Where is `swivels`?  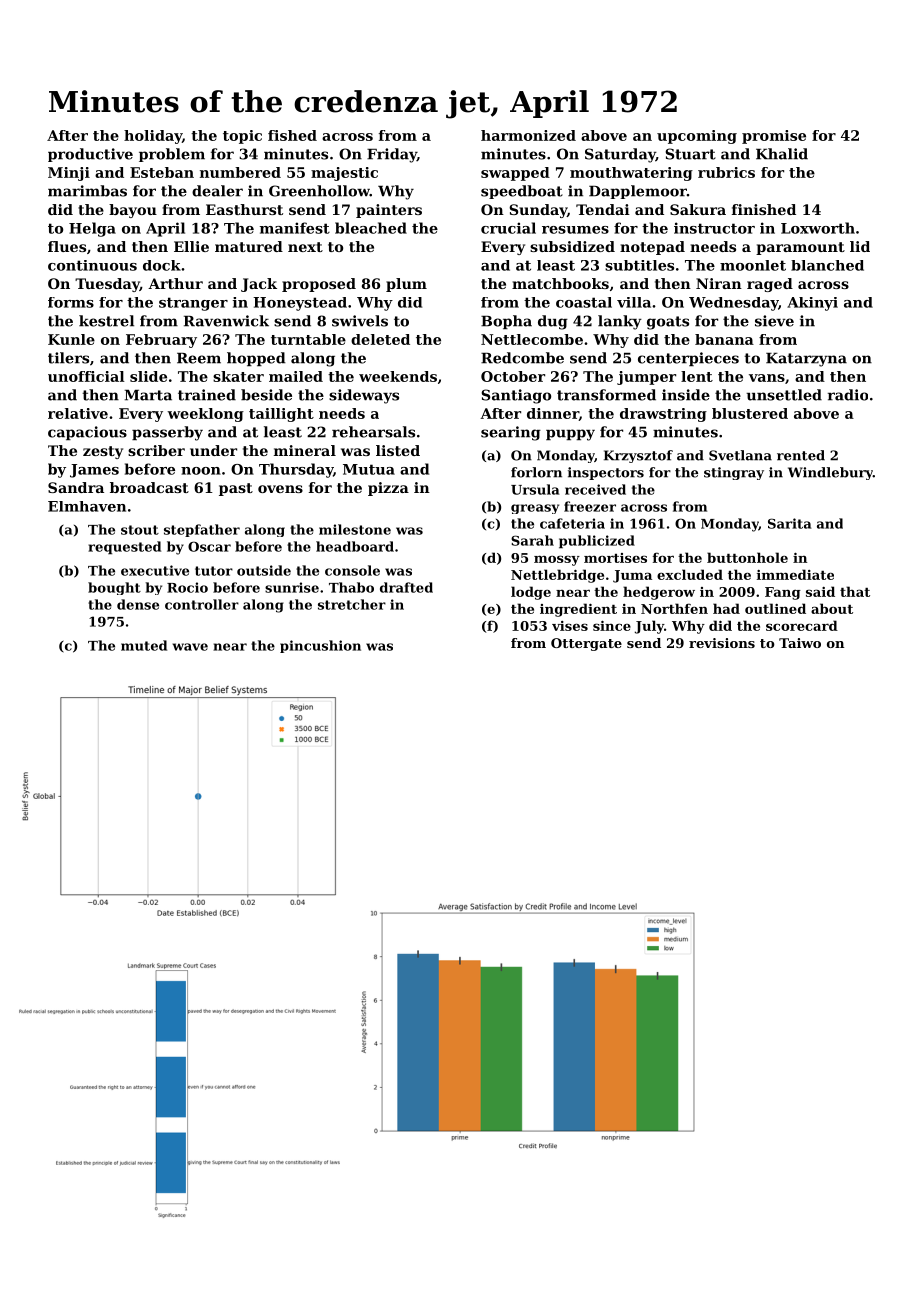
swivels is located at coordinates (360, 321).
